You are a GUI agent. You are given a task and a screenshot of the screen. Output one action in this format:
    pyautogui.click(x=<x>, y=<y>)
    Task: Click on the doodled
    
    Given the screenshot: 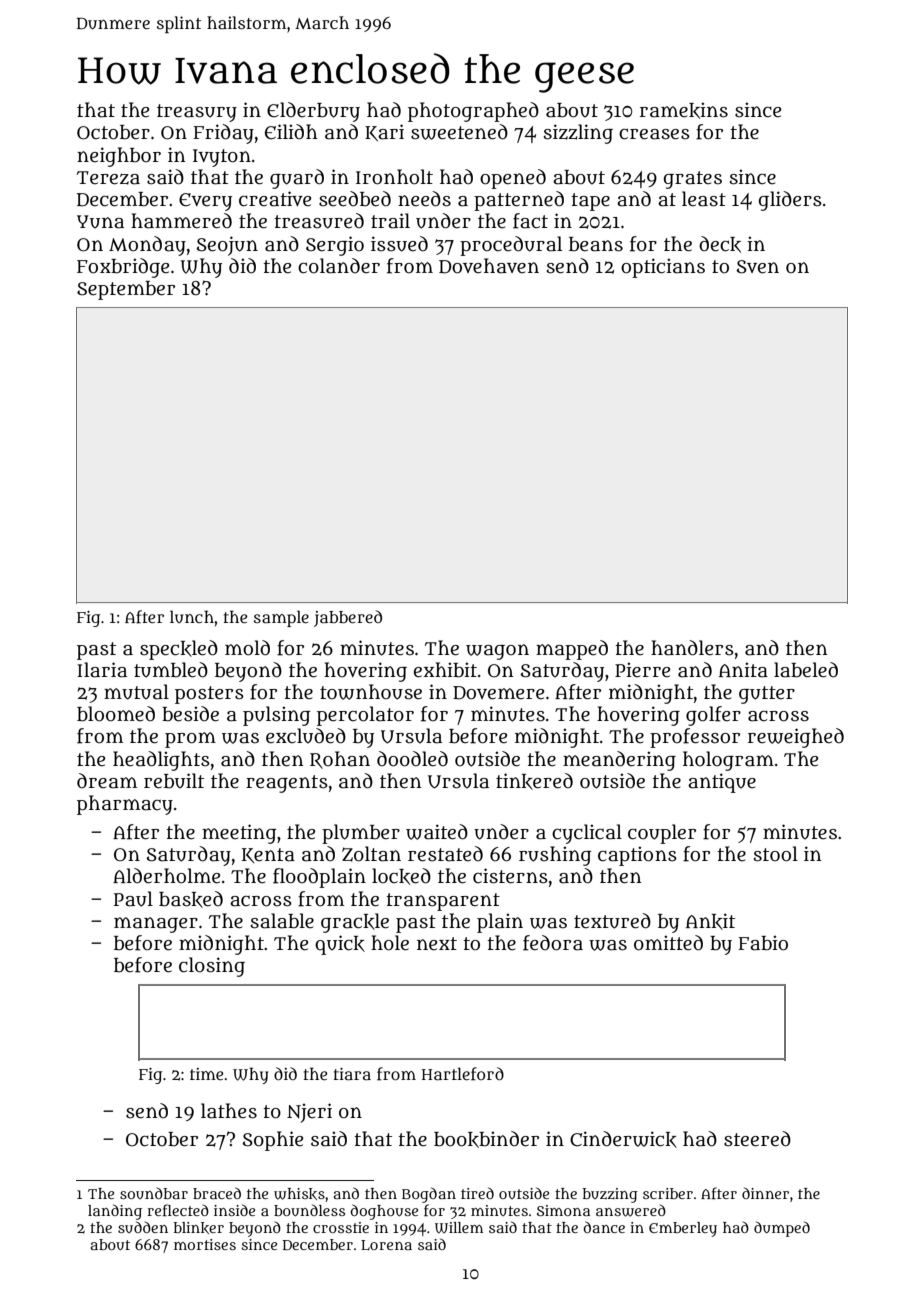 What is the action you would take?
    pyautogui.click(x=412, y=759)
